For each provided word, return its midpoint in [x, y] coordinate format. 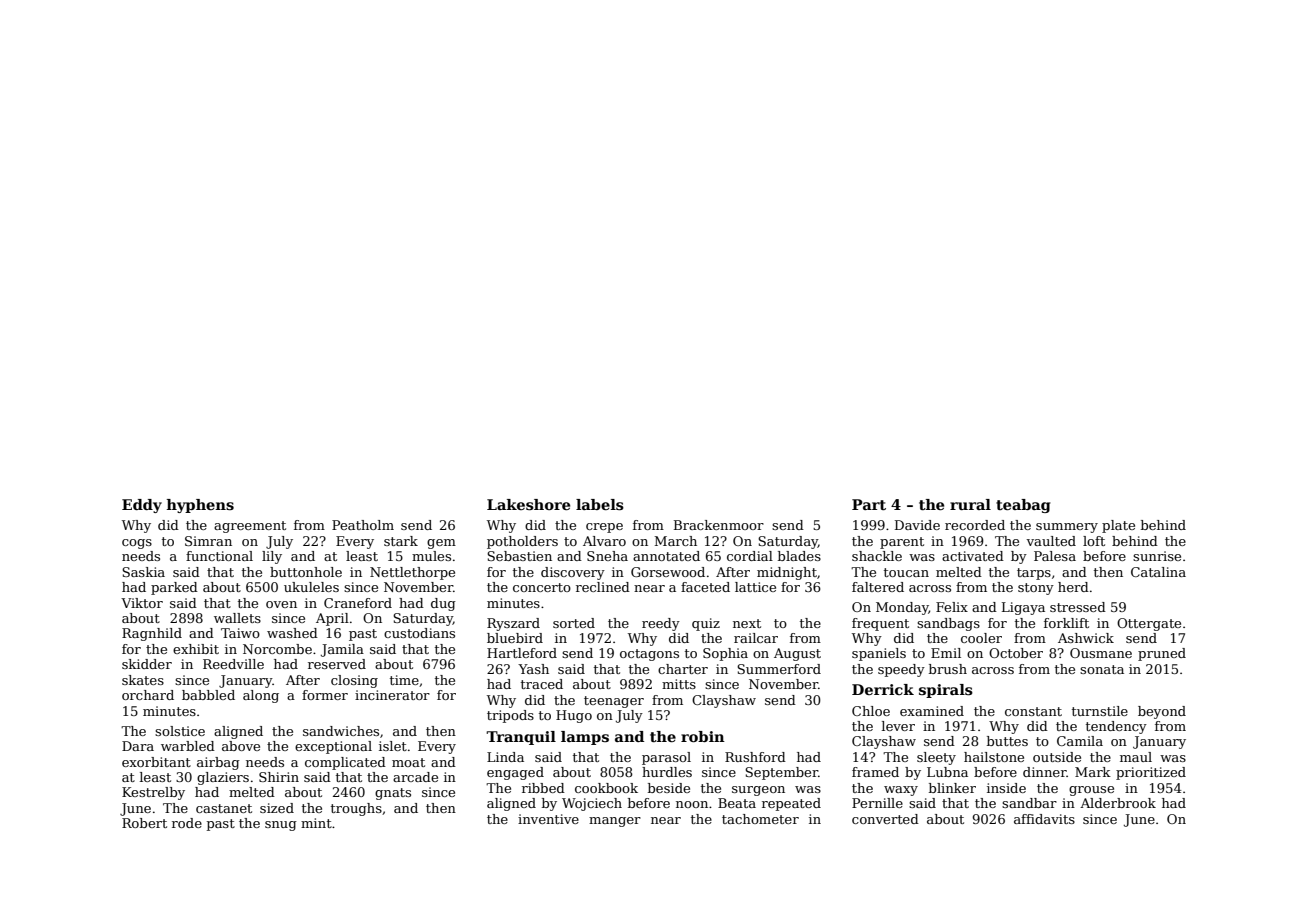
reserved [337, 664]
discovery [573, 573]
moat [408, 762]
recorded [975, 525]
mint [316, 823]
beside [669, 788]
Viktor [142, 603]
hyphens [200, 506]
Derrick [883, 689]
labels [600, 505]
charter [683, 669]
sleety [936, 758]
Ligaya [1023, 608]
